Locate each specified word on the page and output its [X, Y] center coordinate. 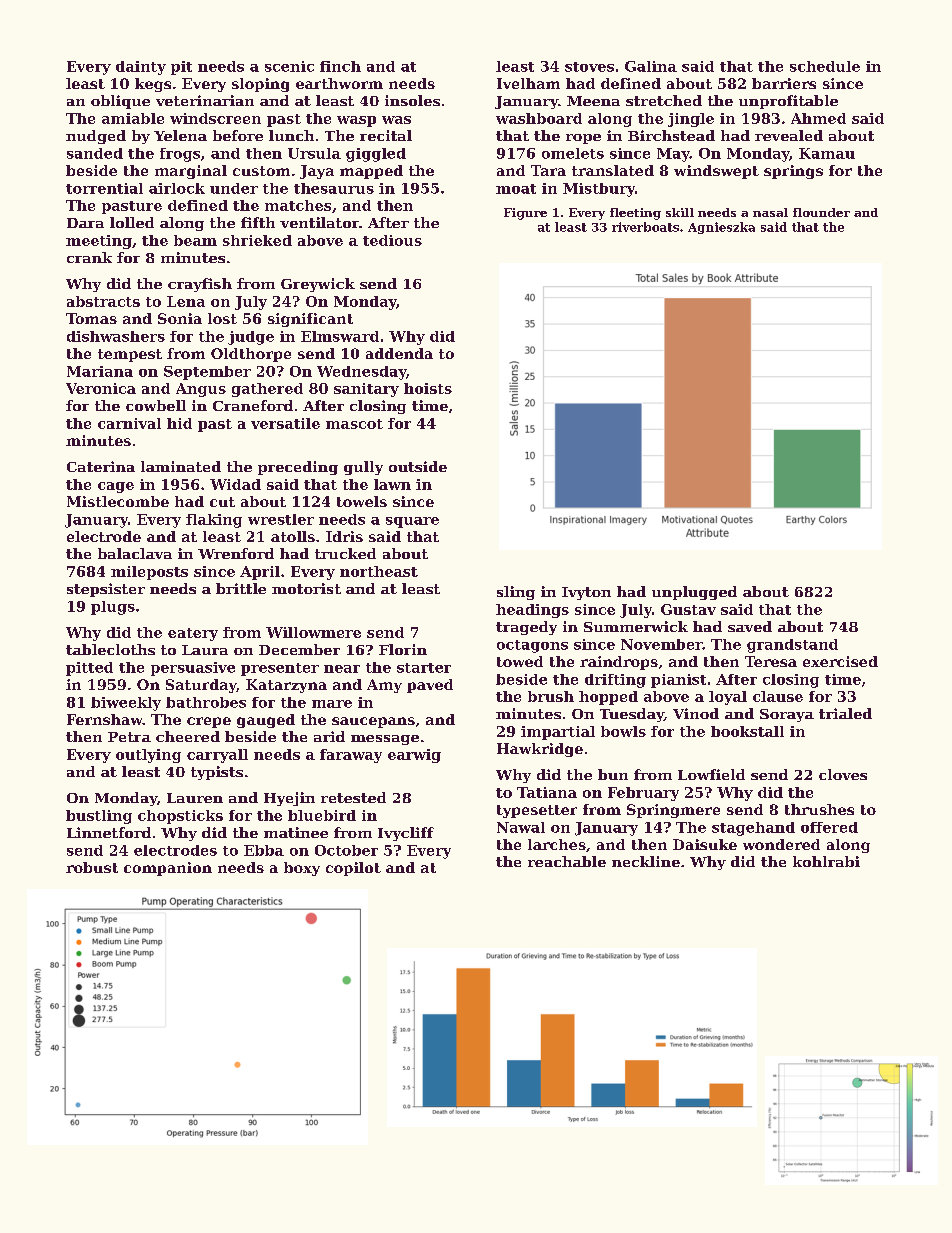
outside [418, 466]
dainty [141, 68]
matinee [296, 832]
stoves [589, 67]
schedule [825, 66]
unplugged [694, 593]
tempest [130, 355]
